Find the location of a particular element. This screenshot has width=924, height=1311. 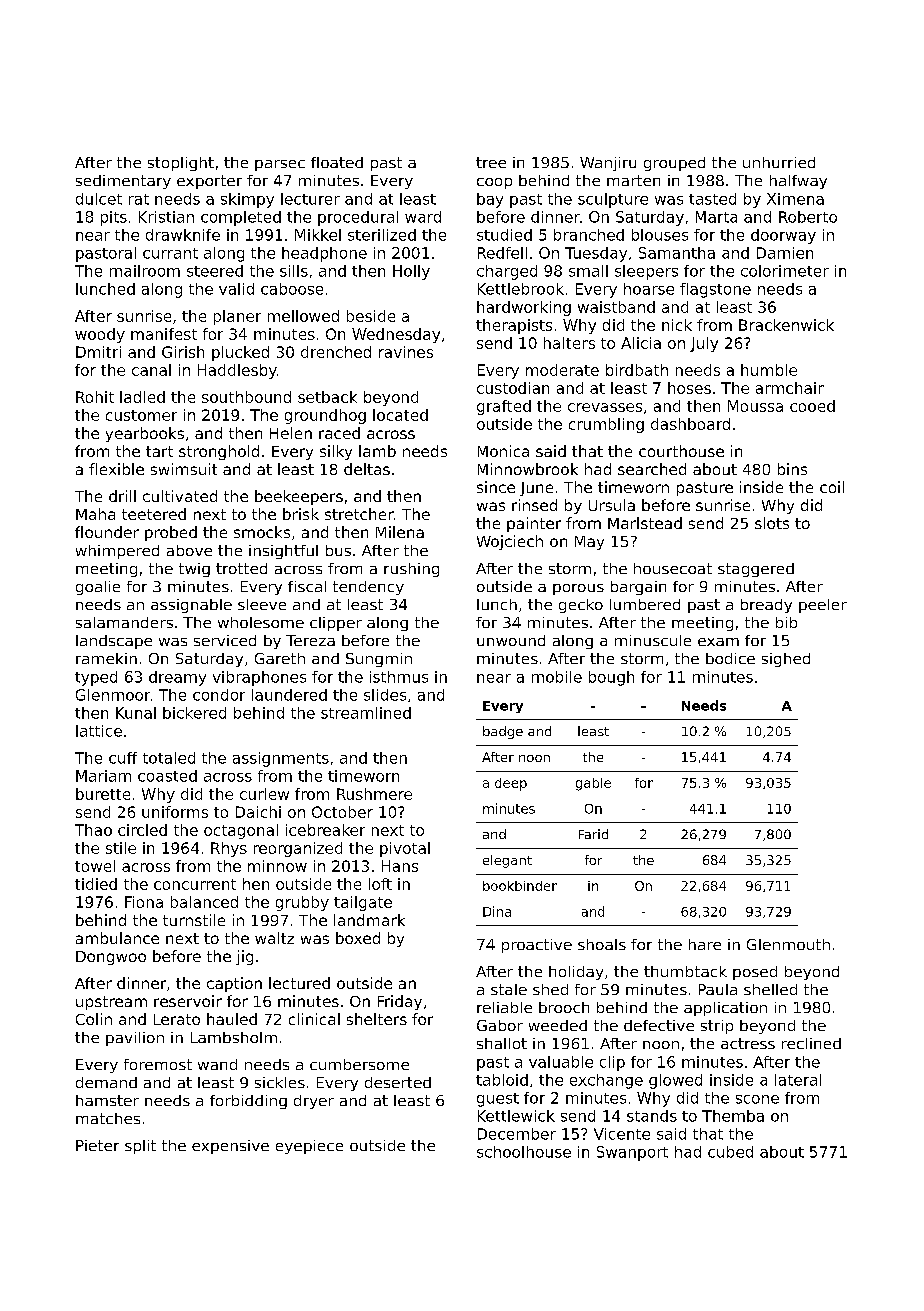

Glenmouth is located at coordinates (788, 944).
